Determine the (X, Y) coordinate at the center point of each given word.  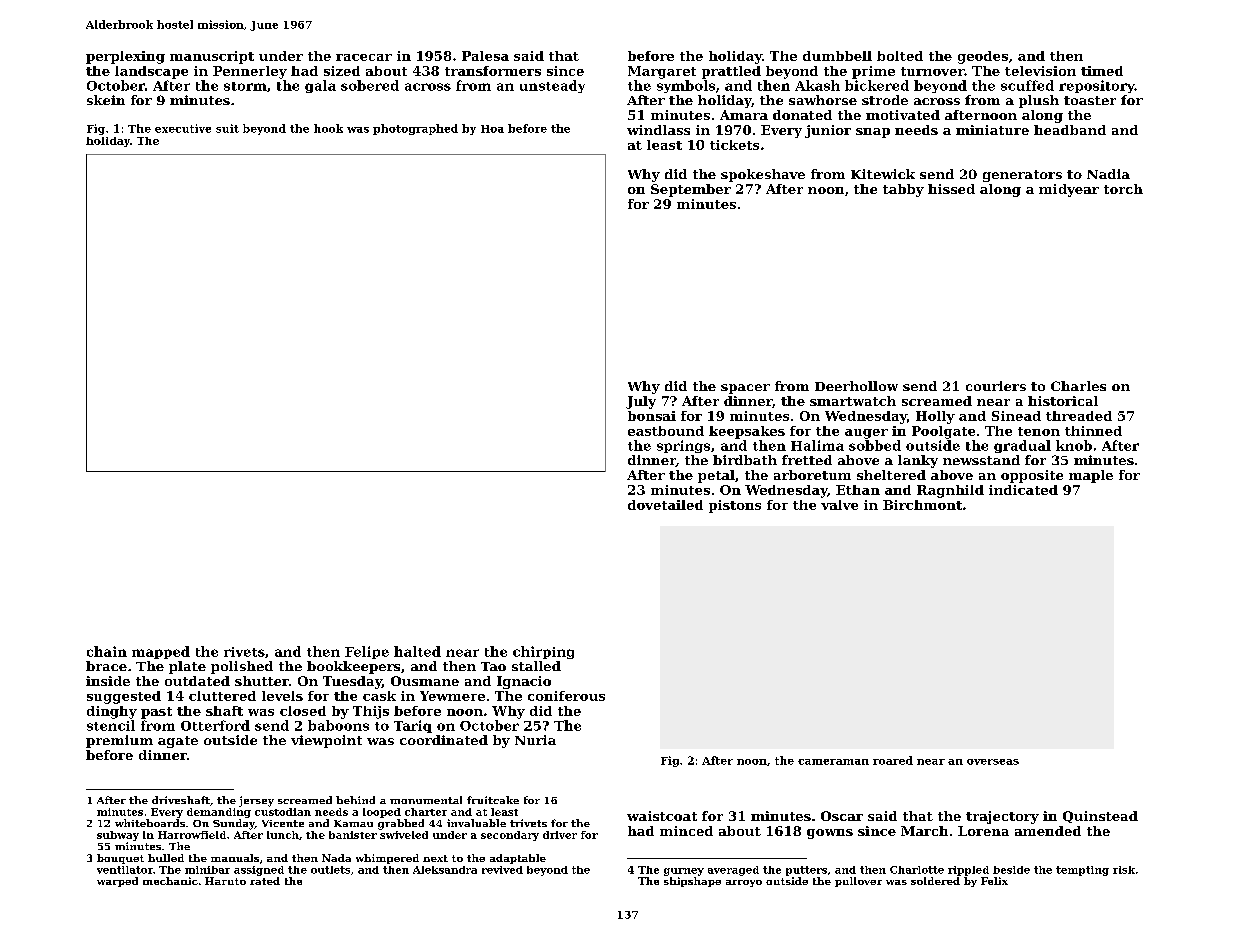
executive (183, 128)
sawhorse (823, 100)
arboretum (812, 475)
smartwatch (853, 401)
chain (107, 651)
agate (178, 742)
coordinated (444, 740)
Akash (817, 85)
